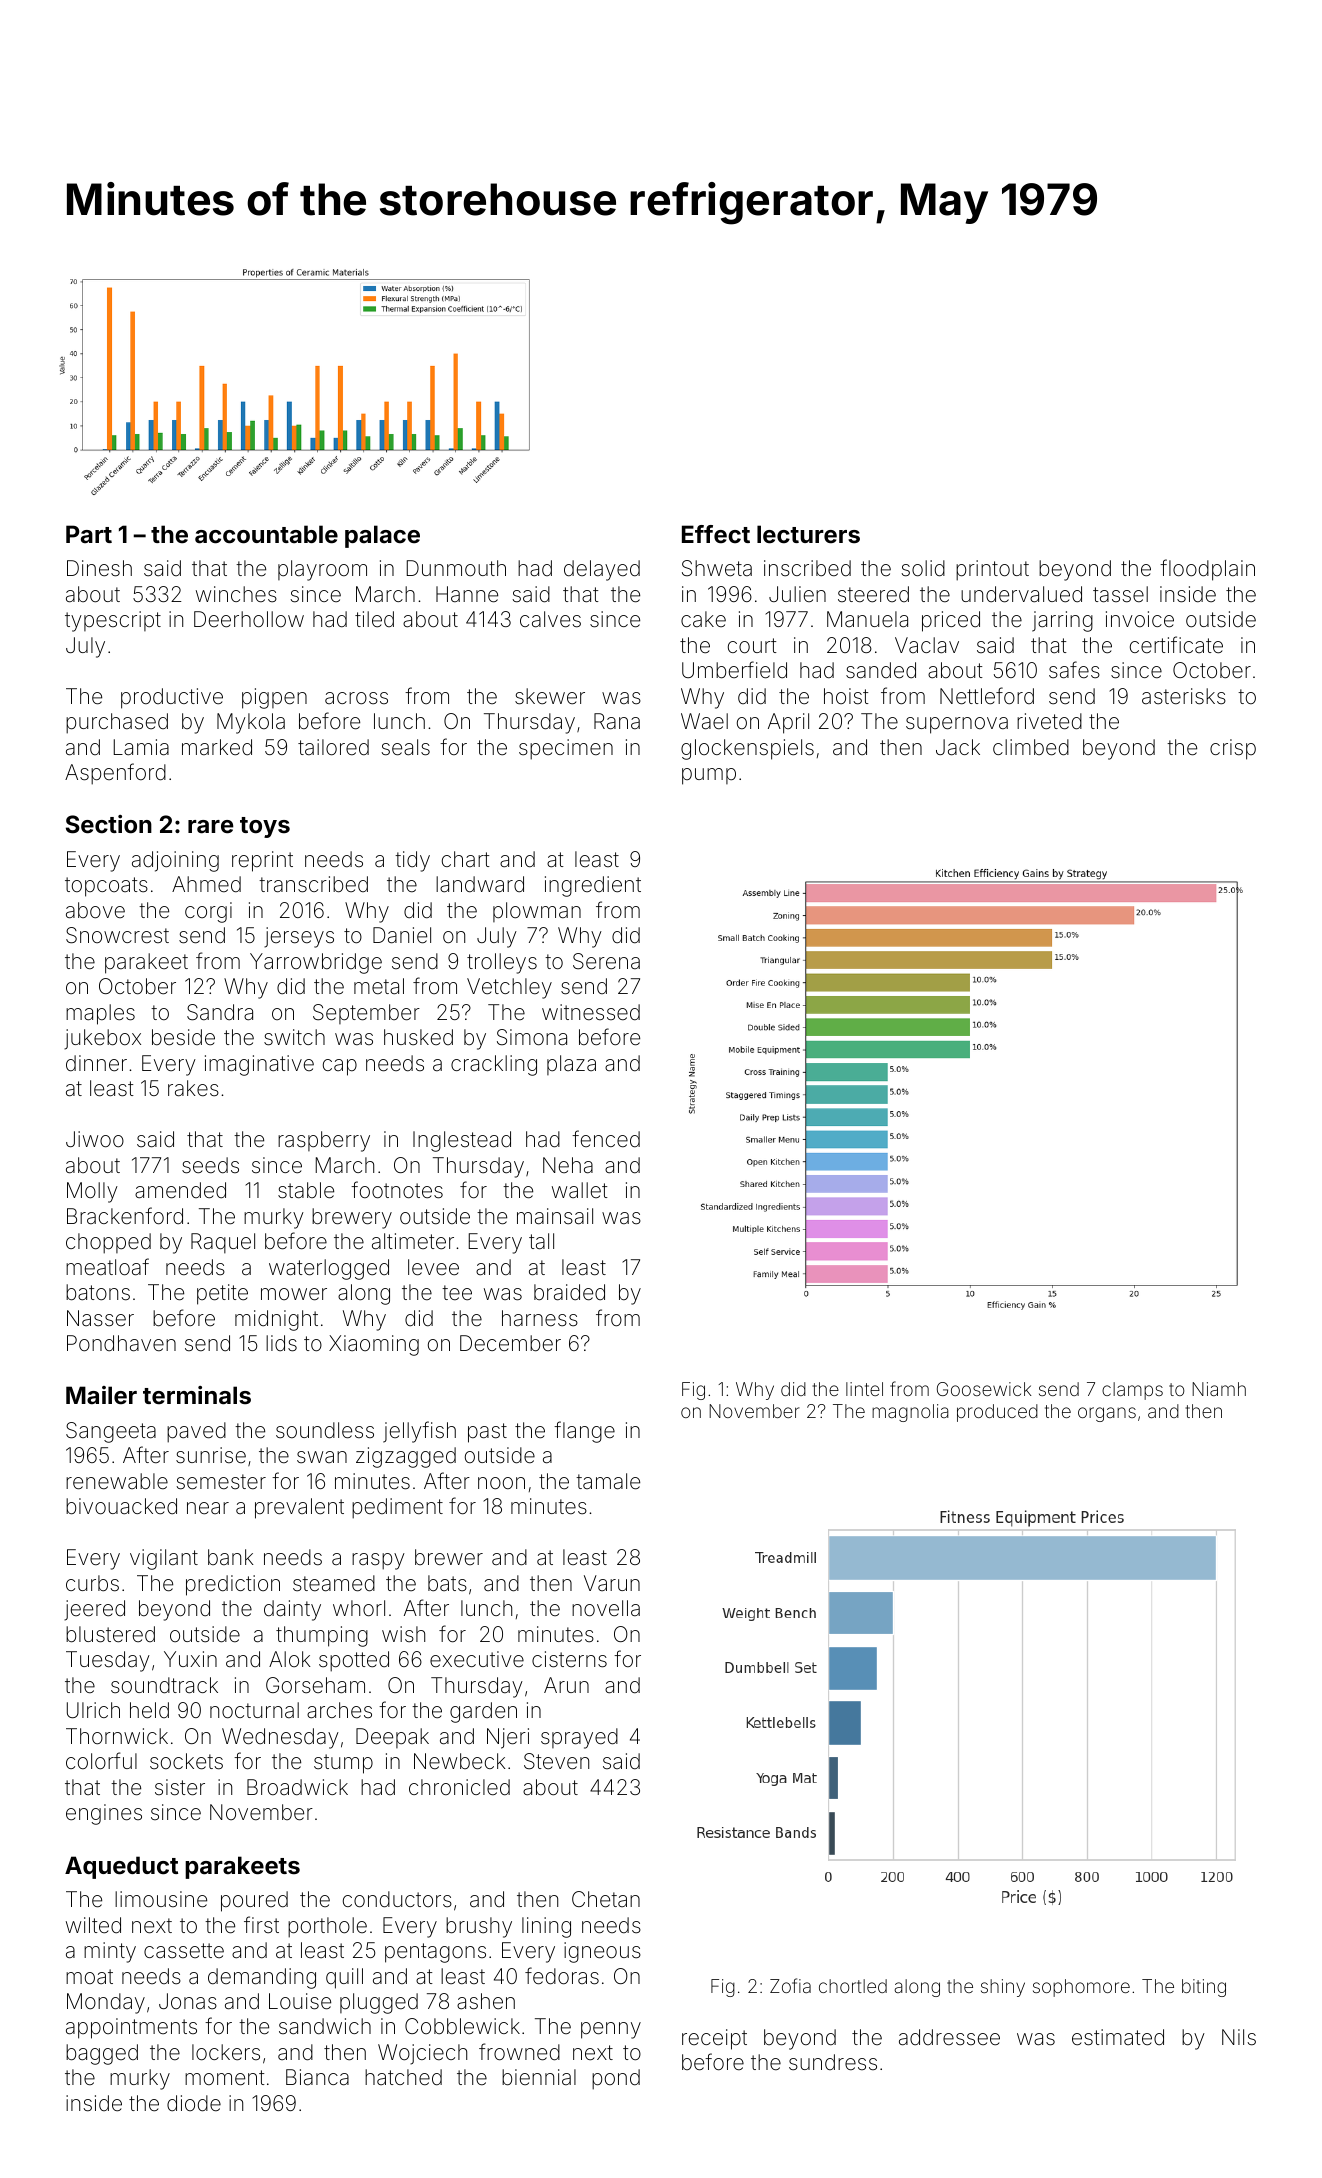  What do you see at coordinates (413, 1241) in the screenshot?
I see `altimeter` at bounding box center [413, 1241].
